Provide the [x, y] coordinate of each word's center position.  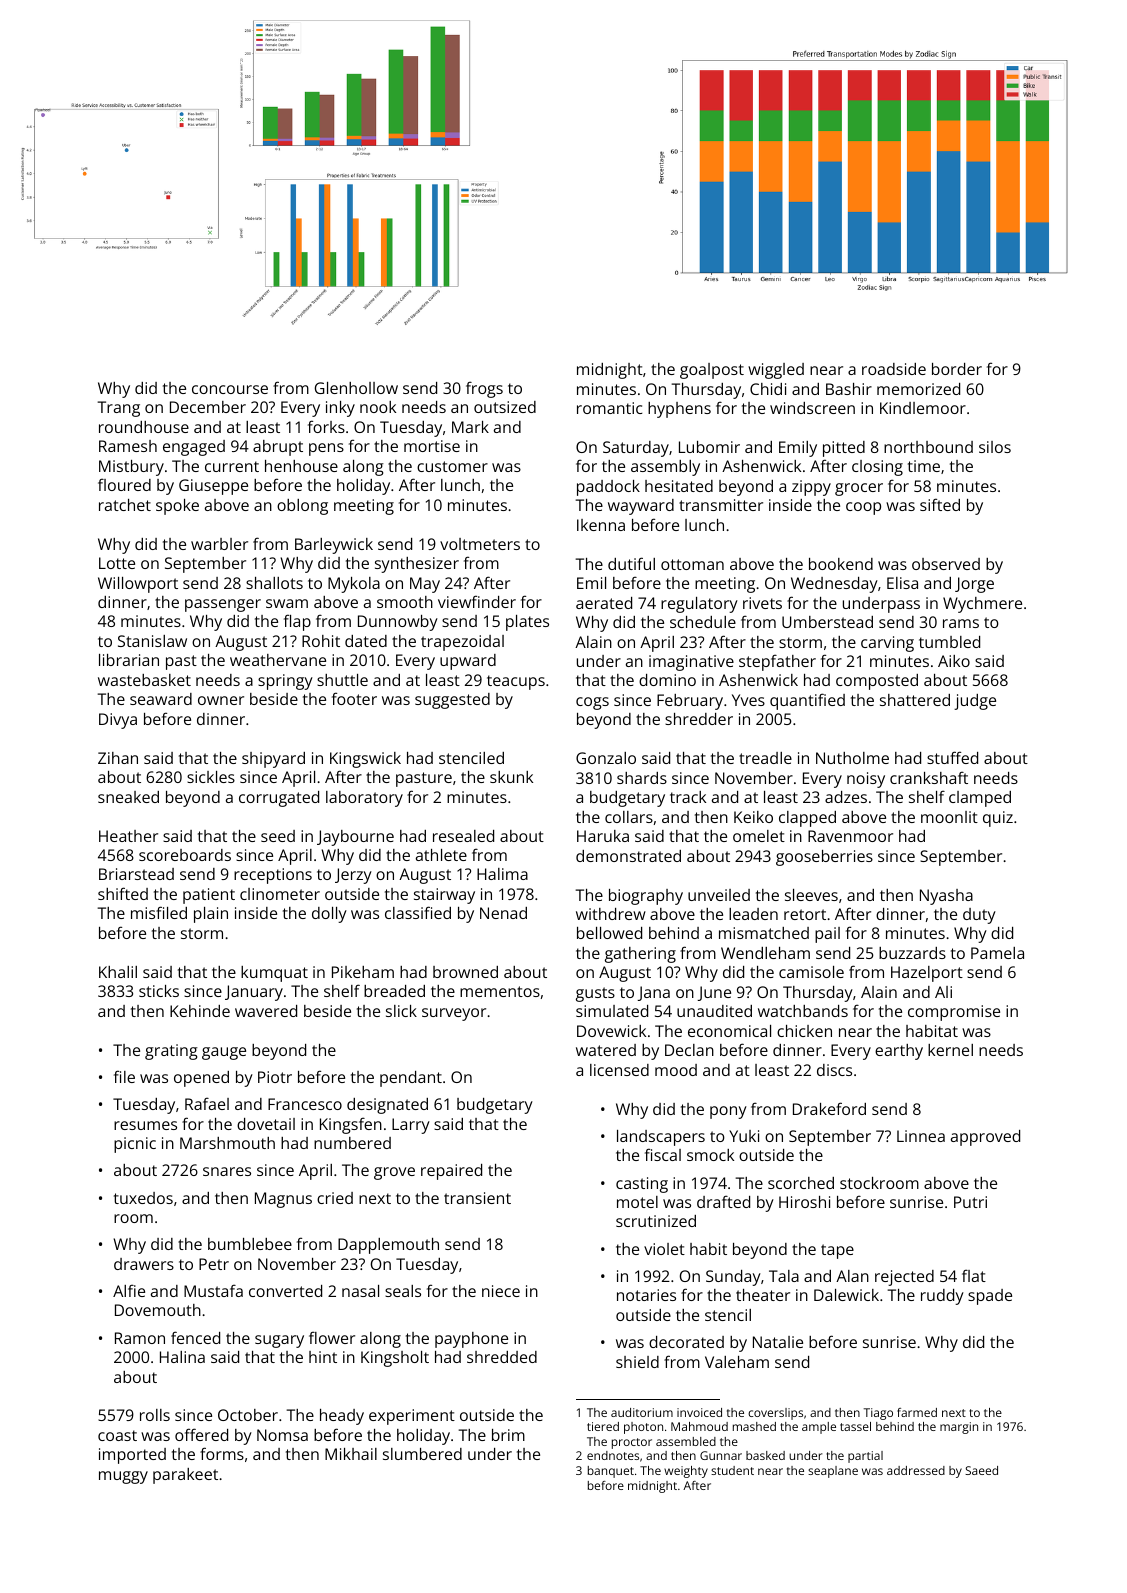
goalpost [712, 371]
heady [342, 1417]
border [957, 369]
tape [837, 1251]
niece [501, 1291]
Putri [970, 1202]
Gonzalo [606, 758]
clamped [980, 799]
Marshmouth [227, 1143]
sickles [211, 777]
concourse [230, 389]
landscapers [661, 1138]
